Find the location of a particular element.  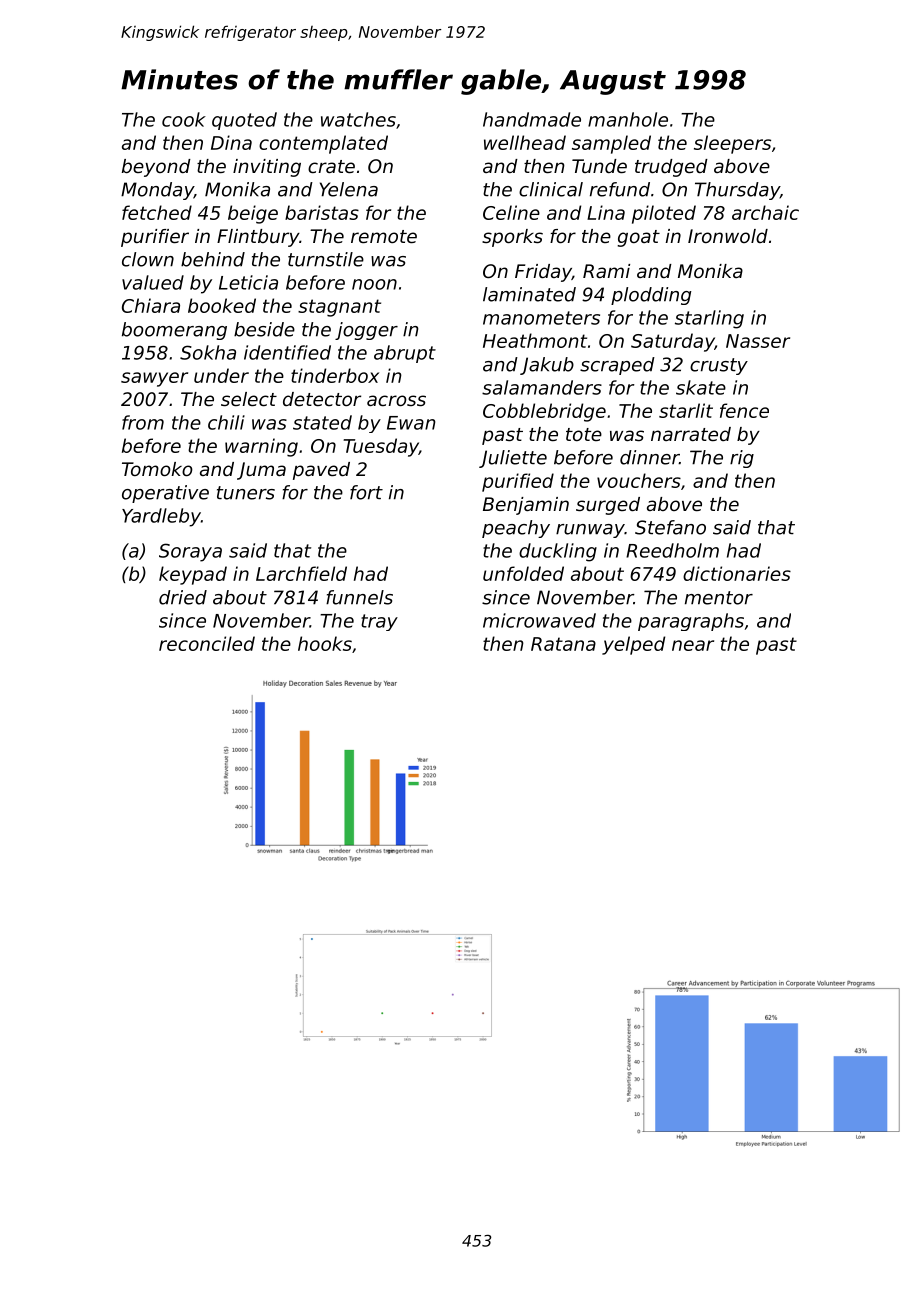

scraped is located at coordinates (617, 366).
